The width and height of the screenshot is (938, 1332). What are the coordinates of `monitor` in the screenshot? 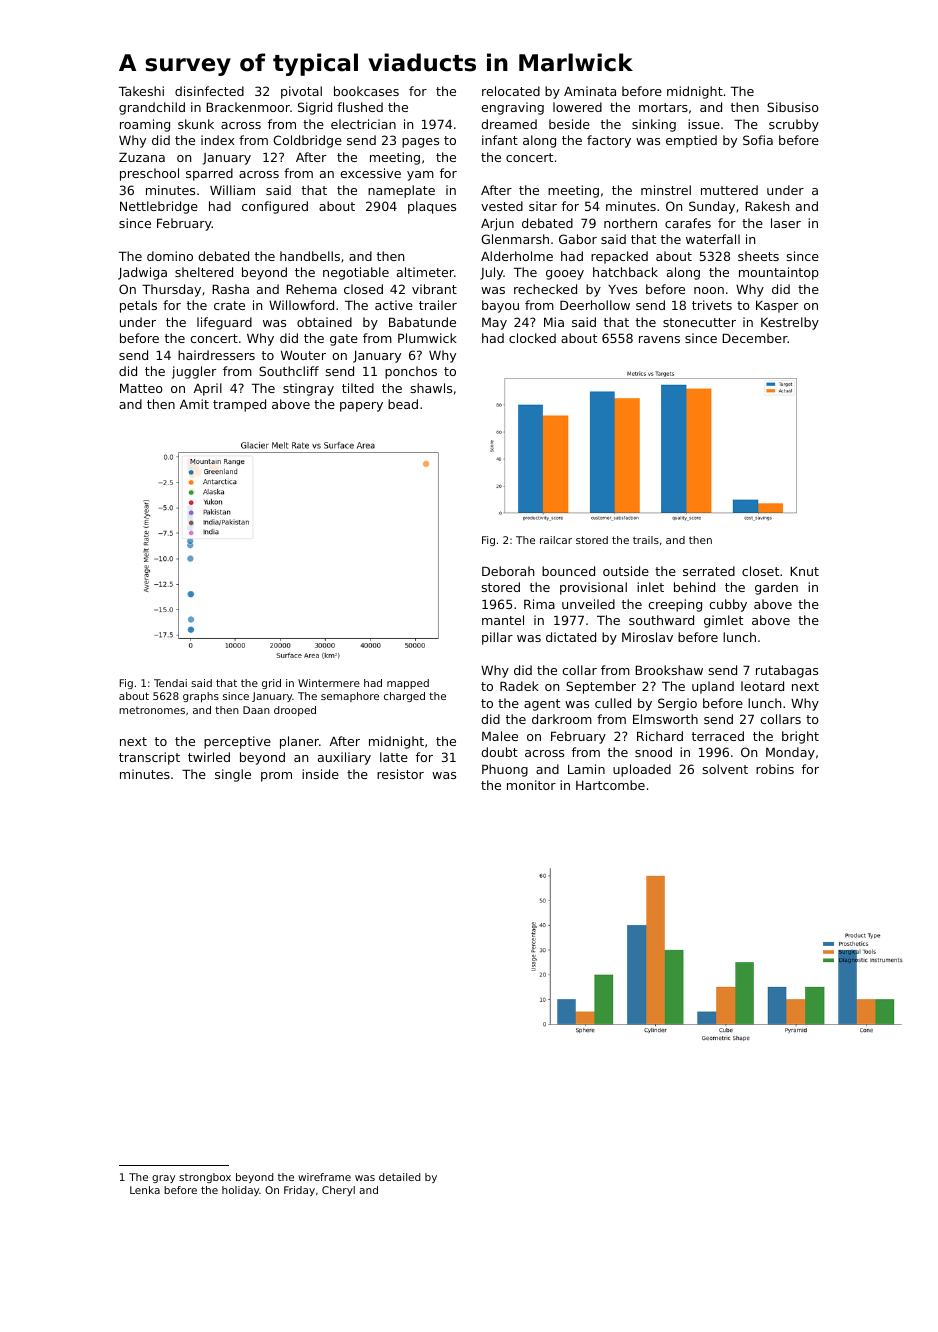 It's located at (531, 785).
